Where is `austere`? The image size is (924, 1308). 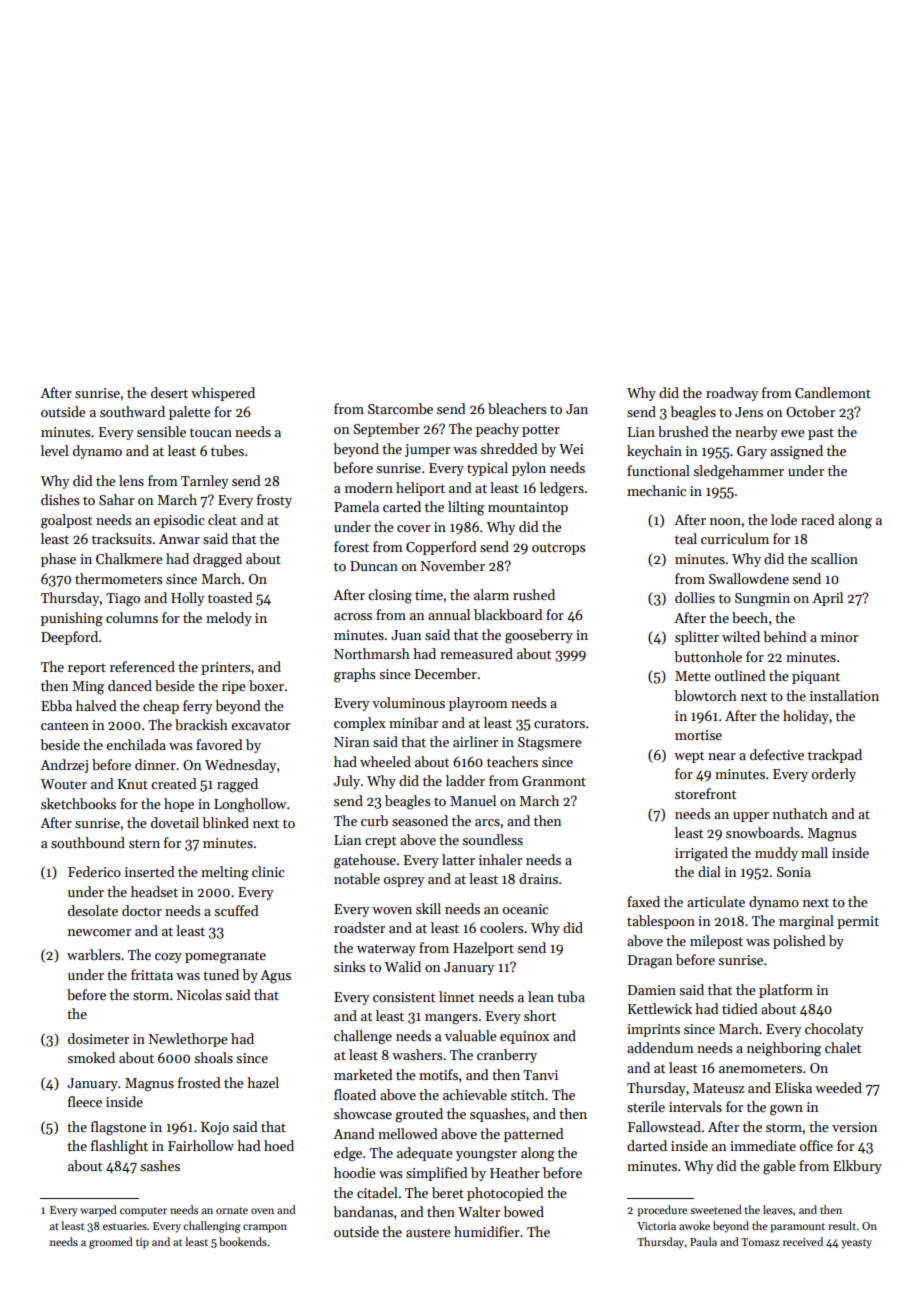
austere is located at coordinates (428, 1232).
